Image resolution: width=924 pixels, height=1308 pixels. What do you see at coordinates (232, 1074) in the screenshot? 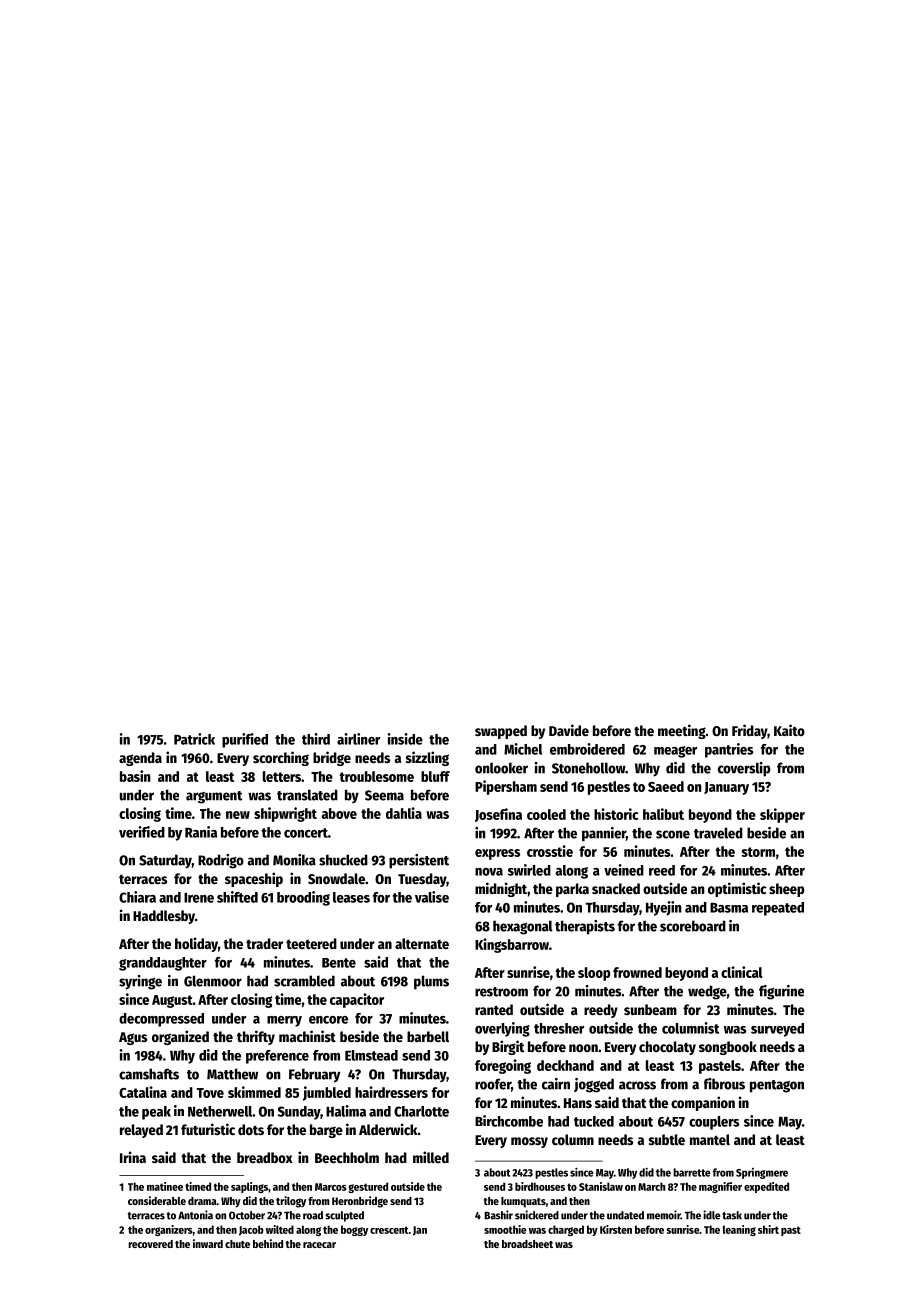
I see `Matthew` at bounding box center [232, 1074].
